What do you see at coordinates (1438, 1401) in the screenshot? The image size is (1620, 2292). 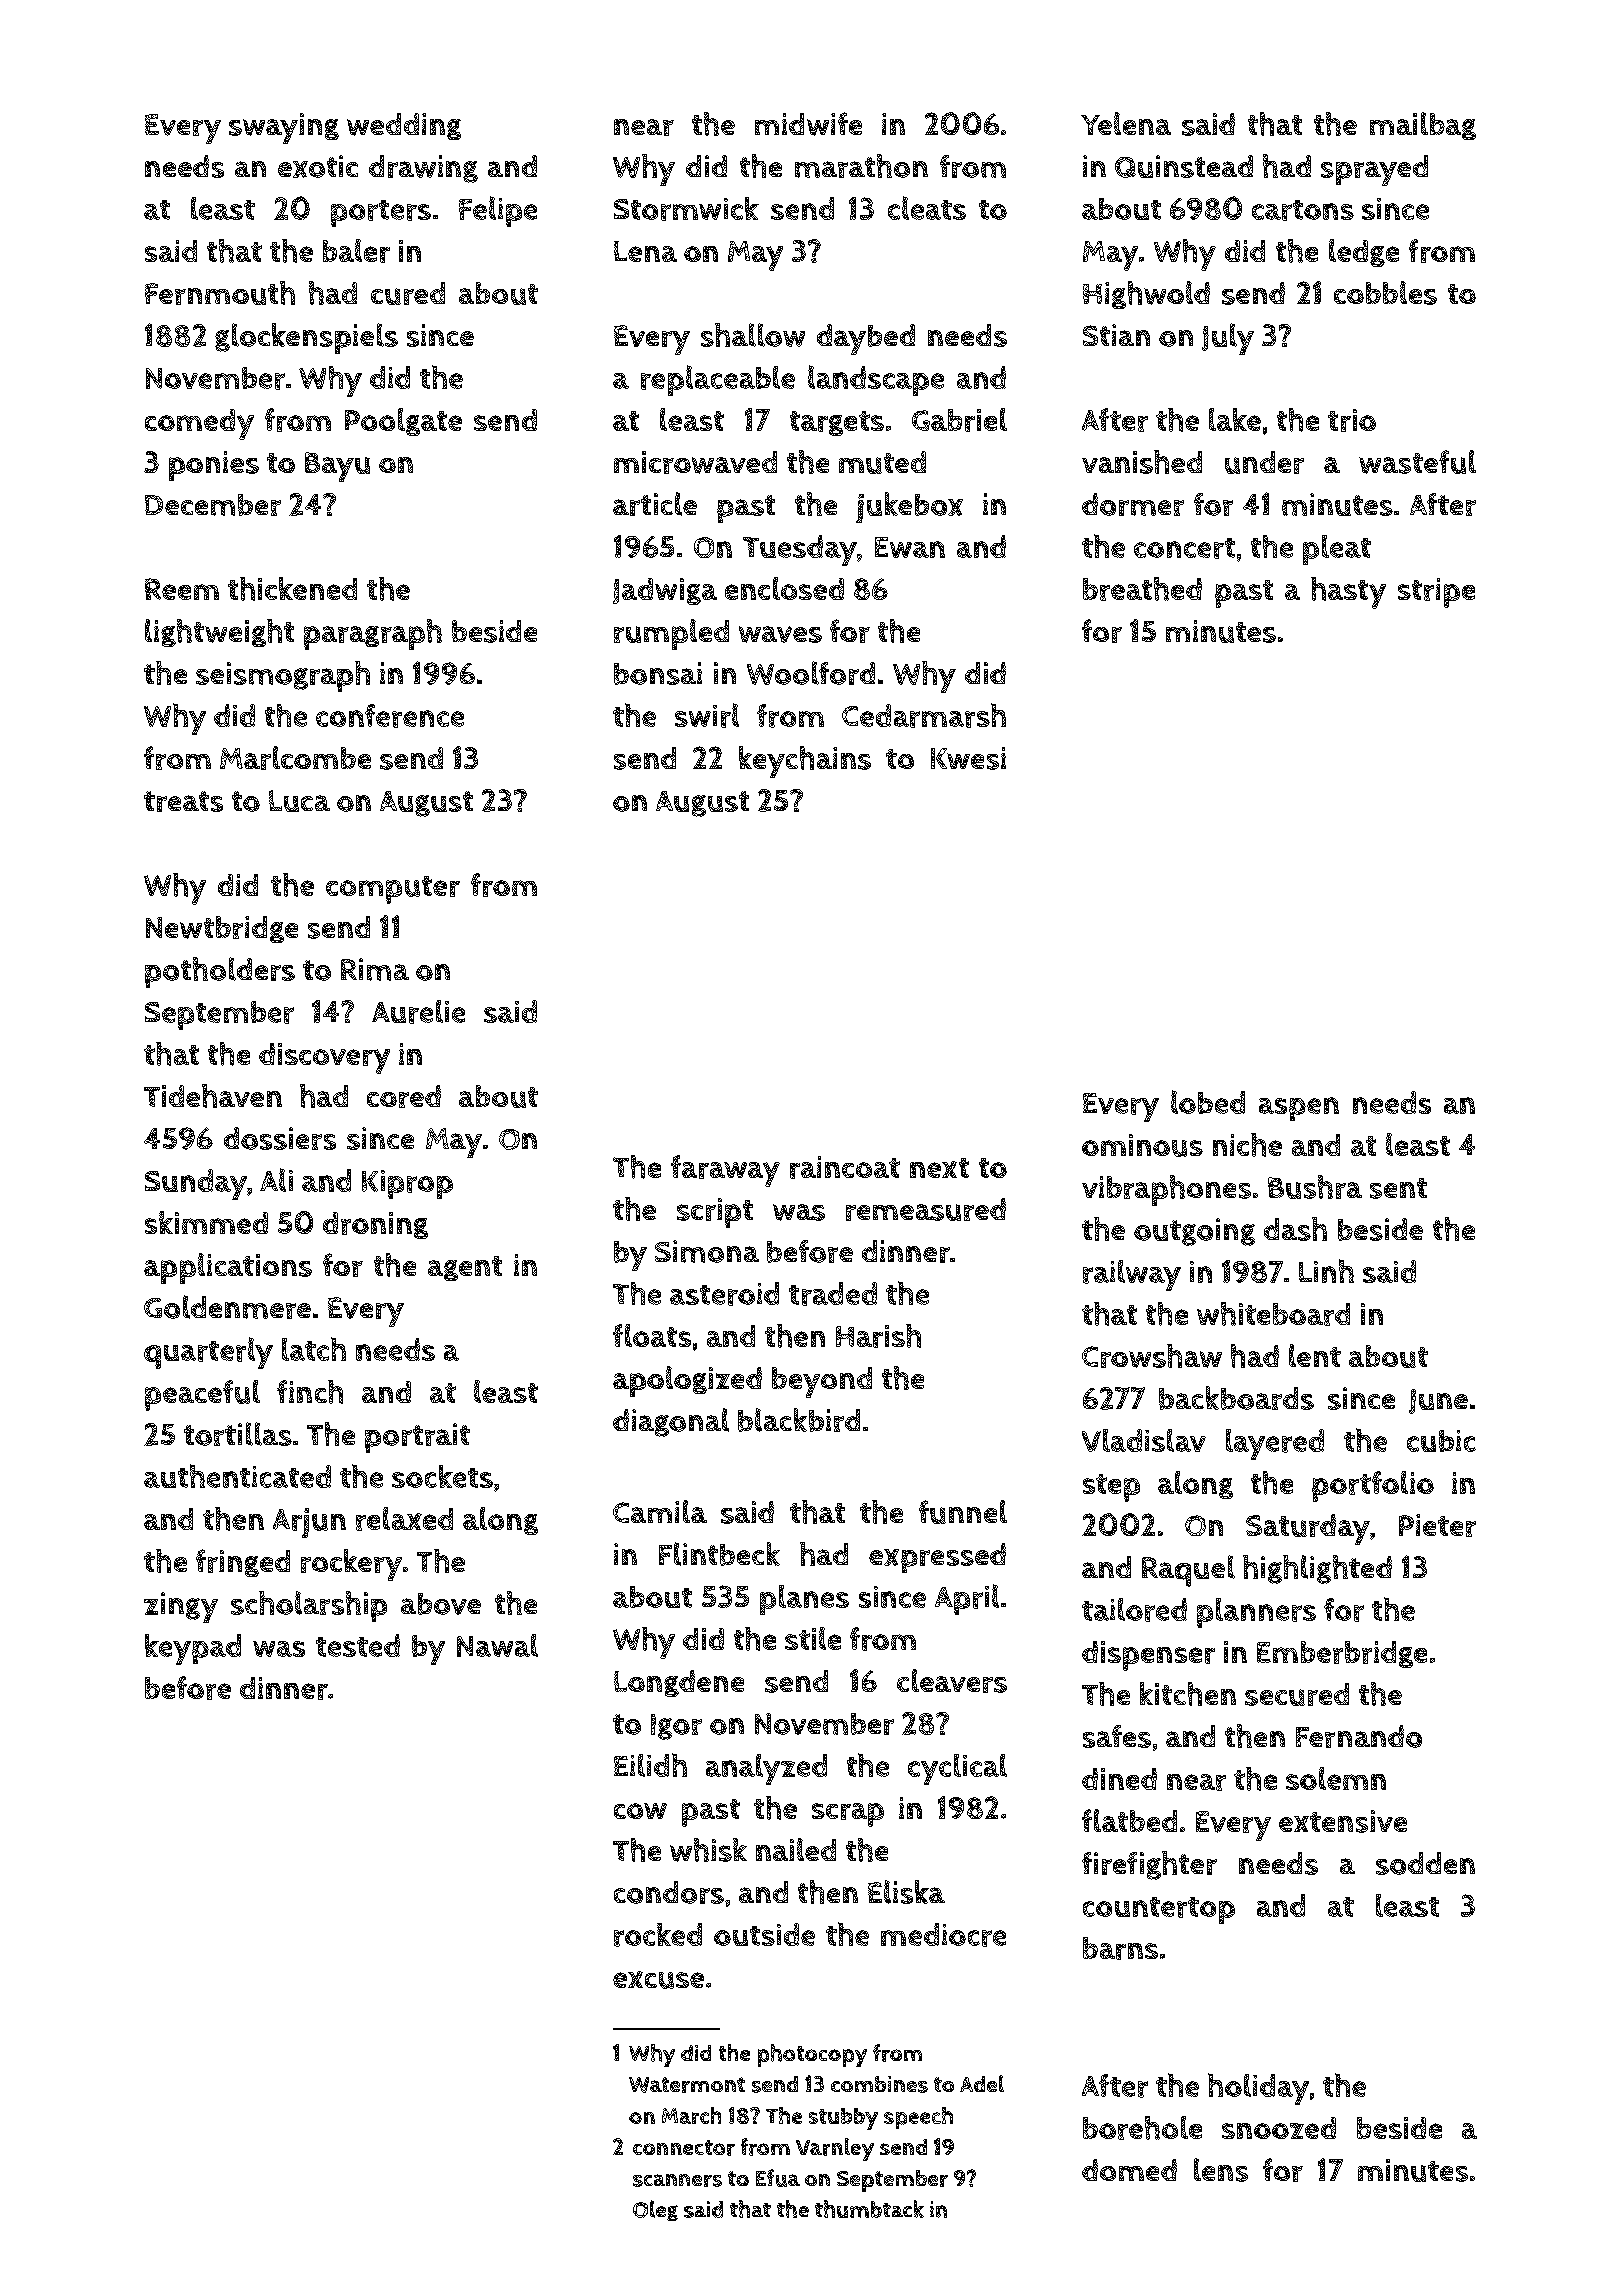 I see `June` at bounding box center [1438, 1401].
